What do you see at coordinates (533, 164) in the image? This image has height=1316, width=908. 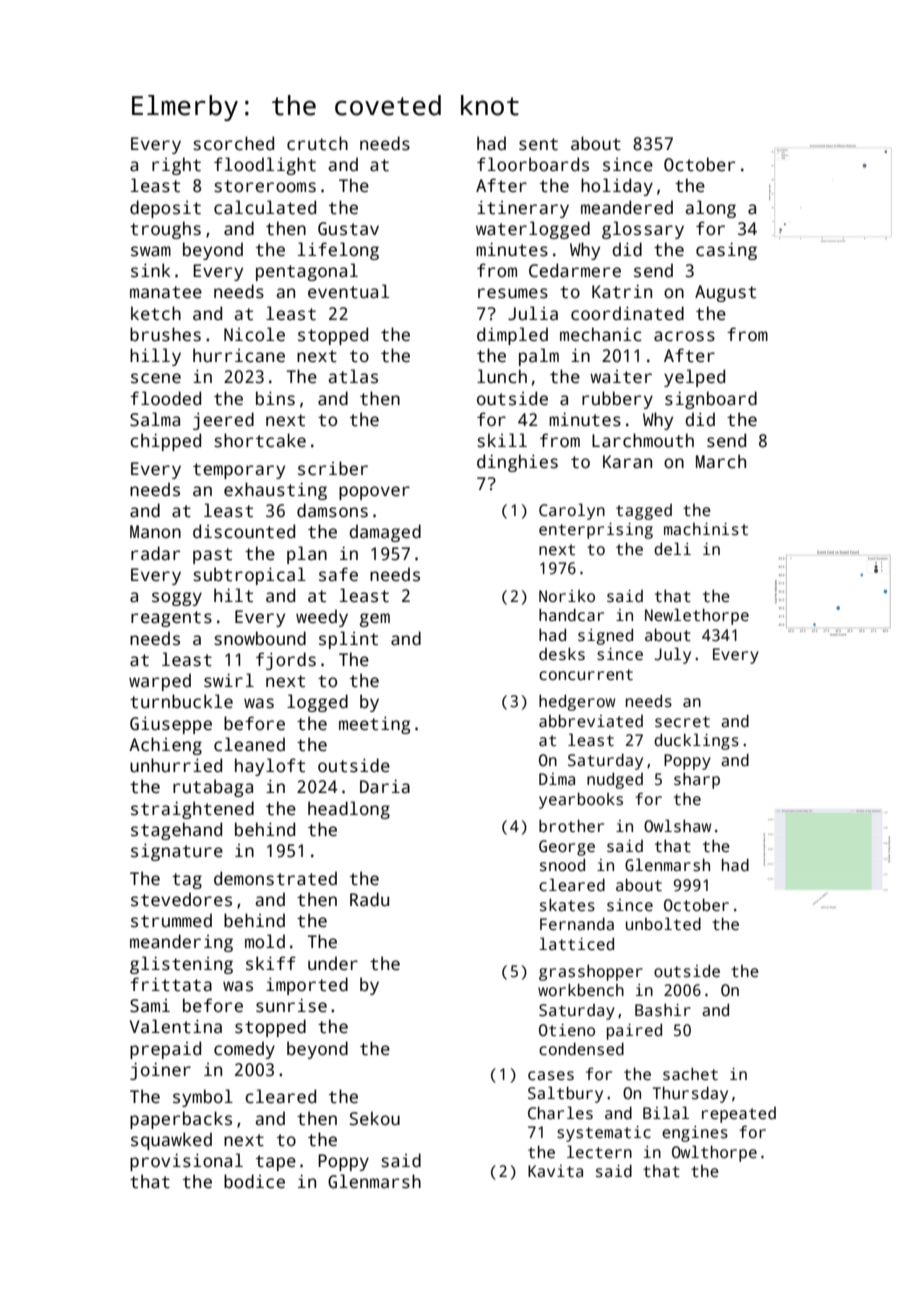 I see `floorboards` at bounding box center [533, 164].
